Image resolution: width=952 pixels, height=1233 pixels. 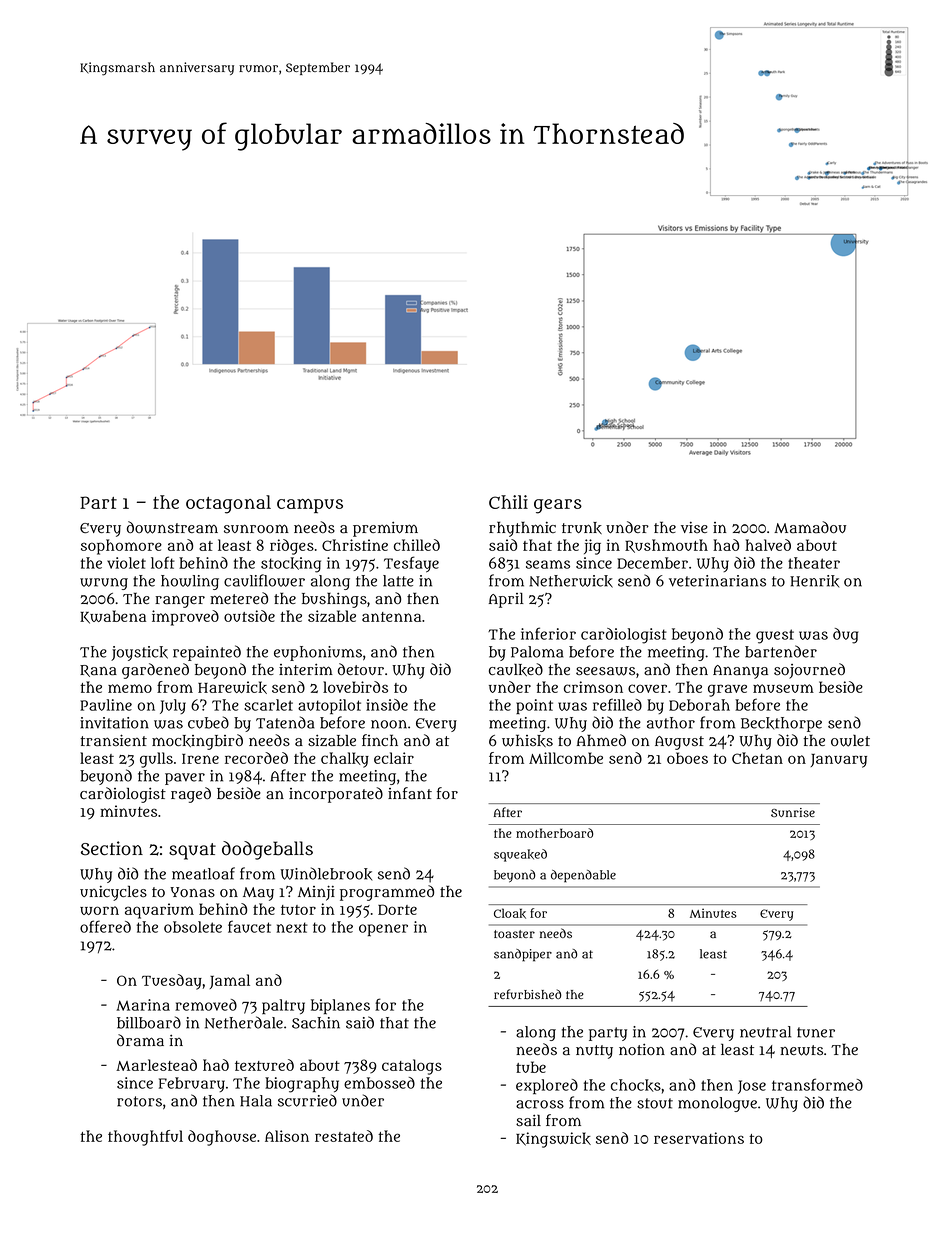 I want to click on sophomore, so click(x=121, y=547).
